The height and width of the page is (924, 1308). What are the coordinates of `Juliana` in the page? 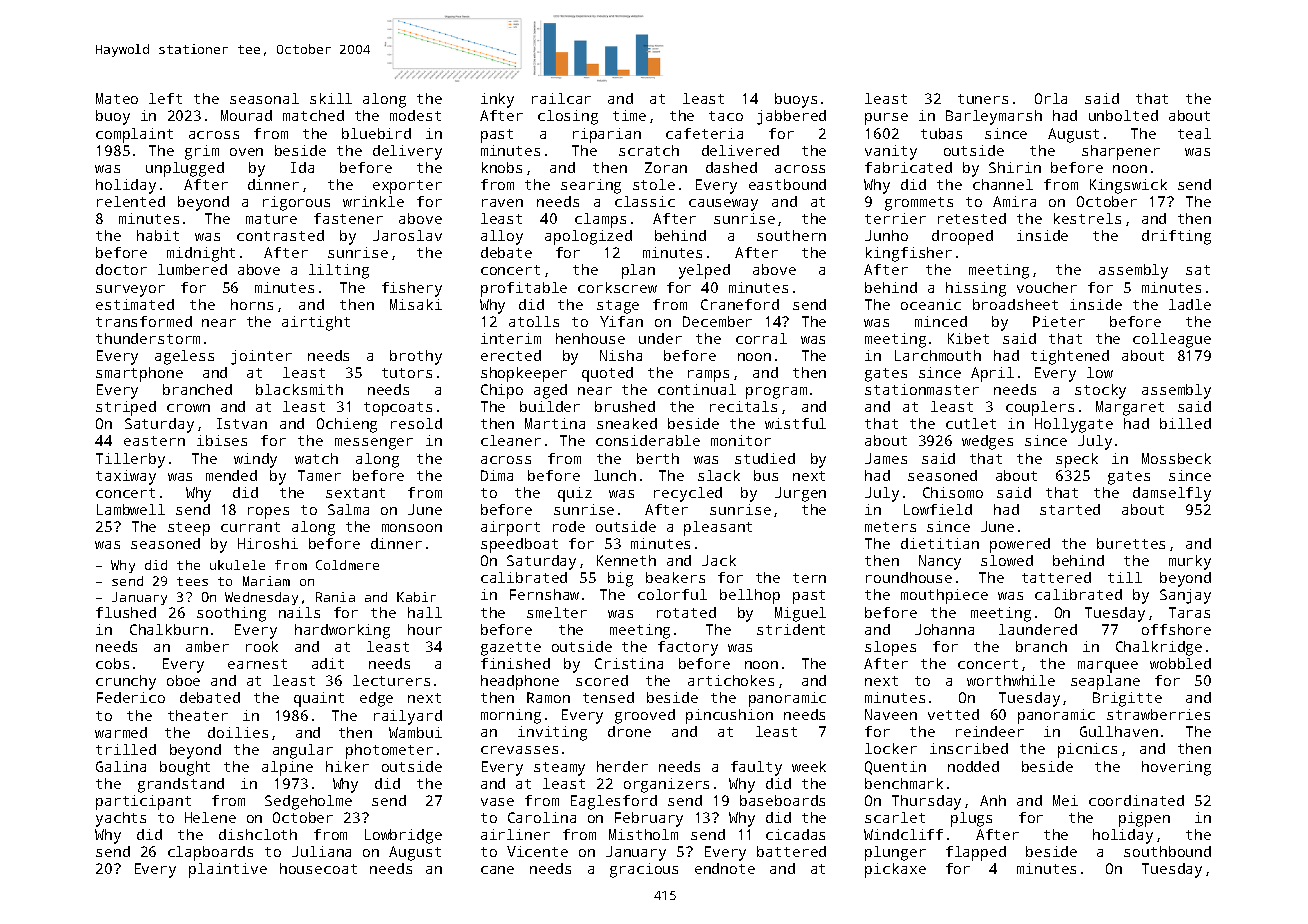 It's located at (321, 851).
